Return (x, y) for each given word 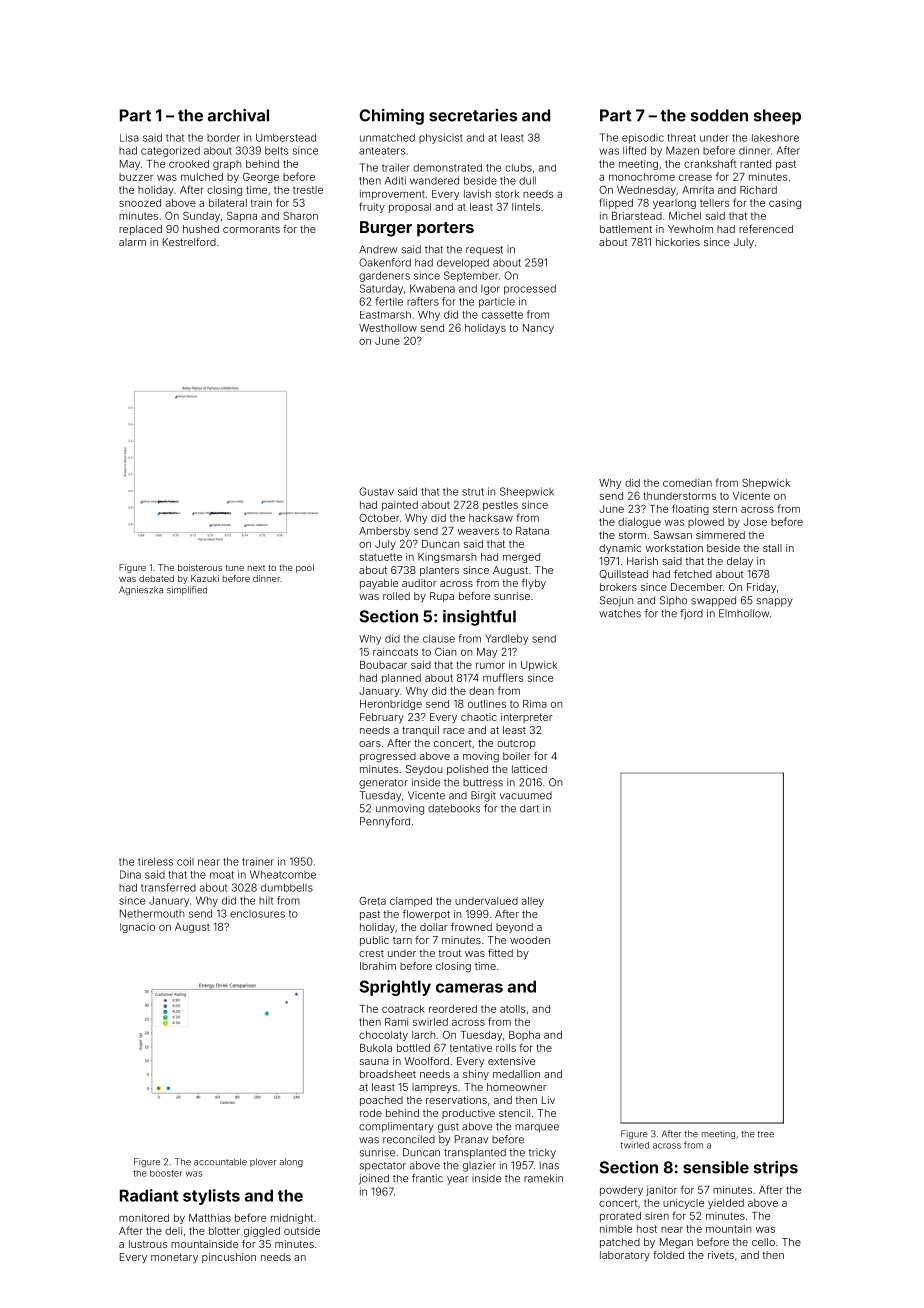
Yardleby (506, 639)
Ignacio (137, 928)
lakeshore (775, 138)
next (256, 568)
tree (766, 1134)
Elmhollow (744, 613)
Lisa (129, 137)
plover (263, 1162)
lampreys (434, 1088)
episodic (643, 138)
